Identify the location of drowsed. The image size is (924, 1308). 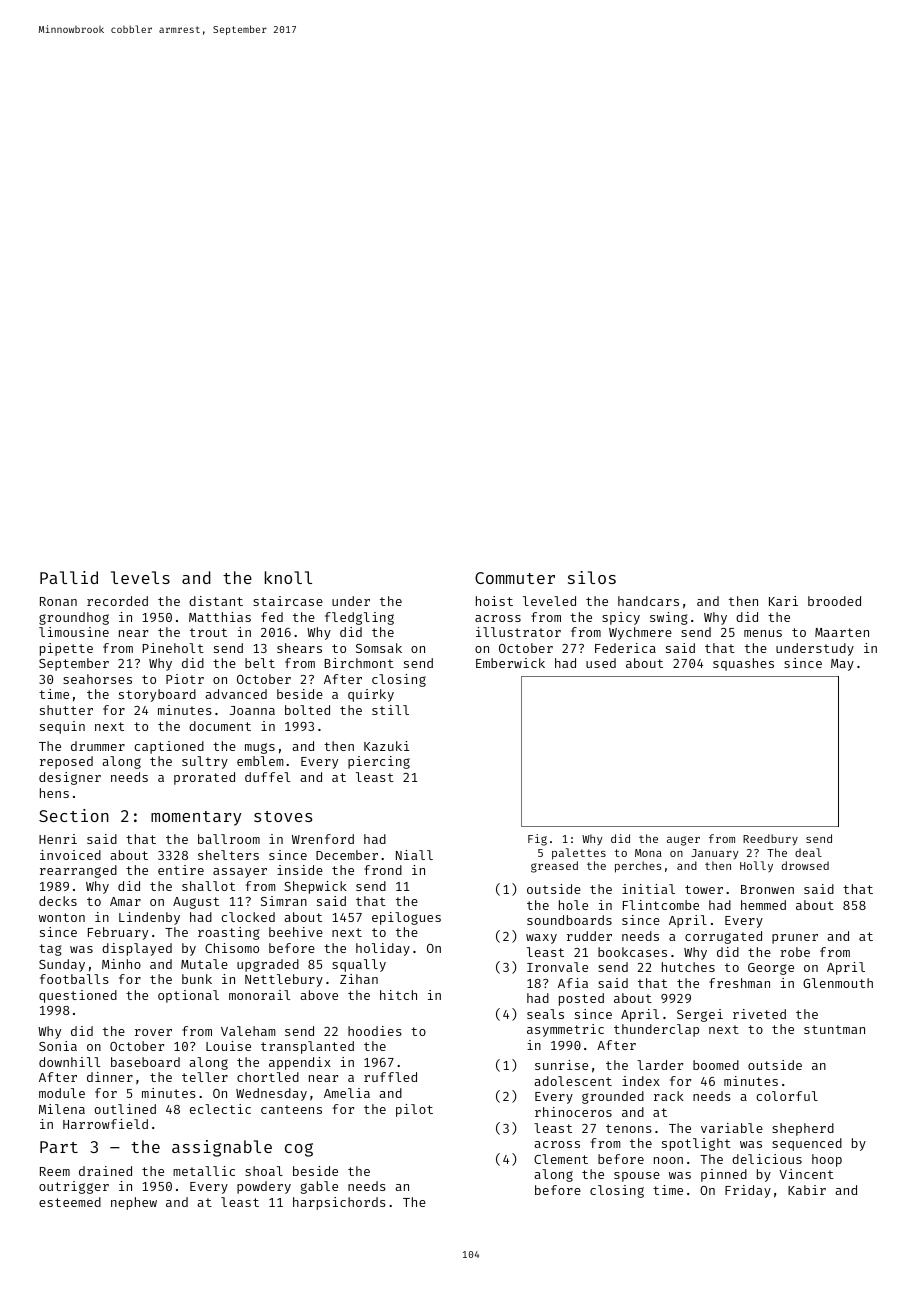
(805, 865).
